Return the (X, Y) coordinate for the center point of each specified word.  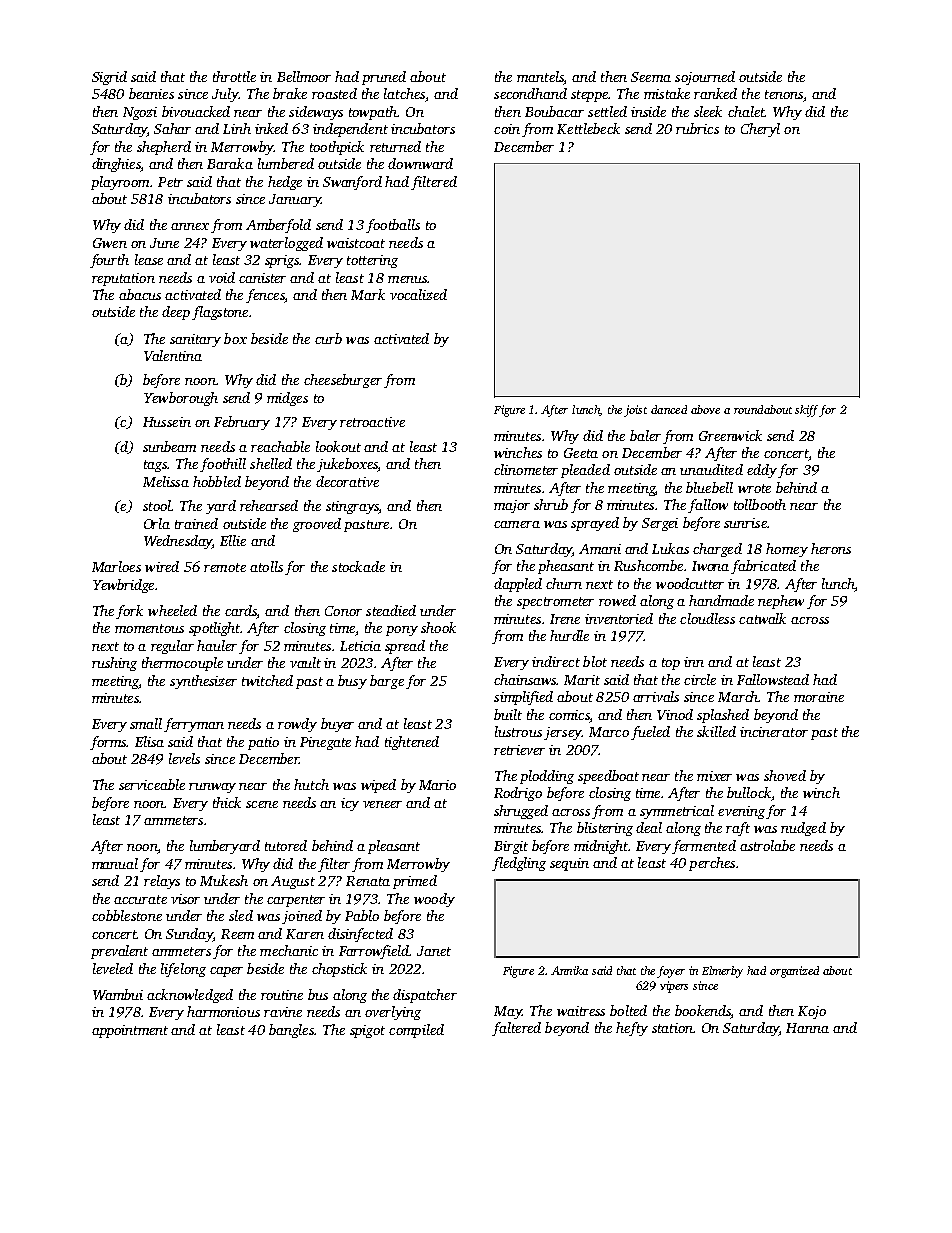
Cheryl (760, 130)
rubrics (697, 128)
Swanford (352, 183)
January (295, 200)
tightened (412, 743)
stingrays (352, 507)
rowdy (297, 725)
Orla (157, 523)
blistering (605, 829)
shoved (785, 775)
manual (115, 863)
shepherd (164, 148)
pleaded (585, 471)
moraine (819, 697)
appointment (130, 1031)
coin (507, 129)
